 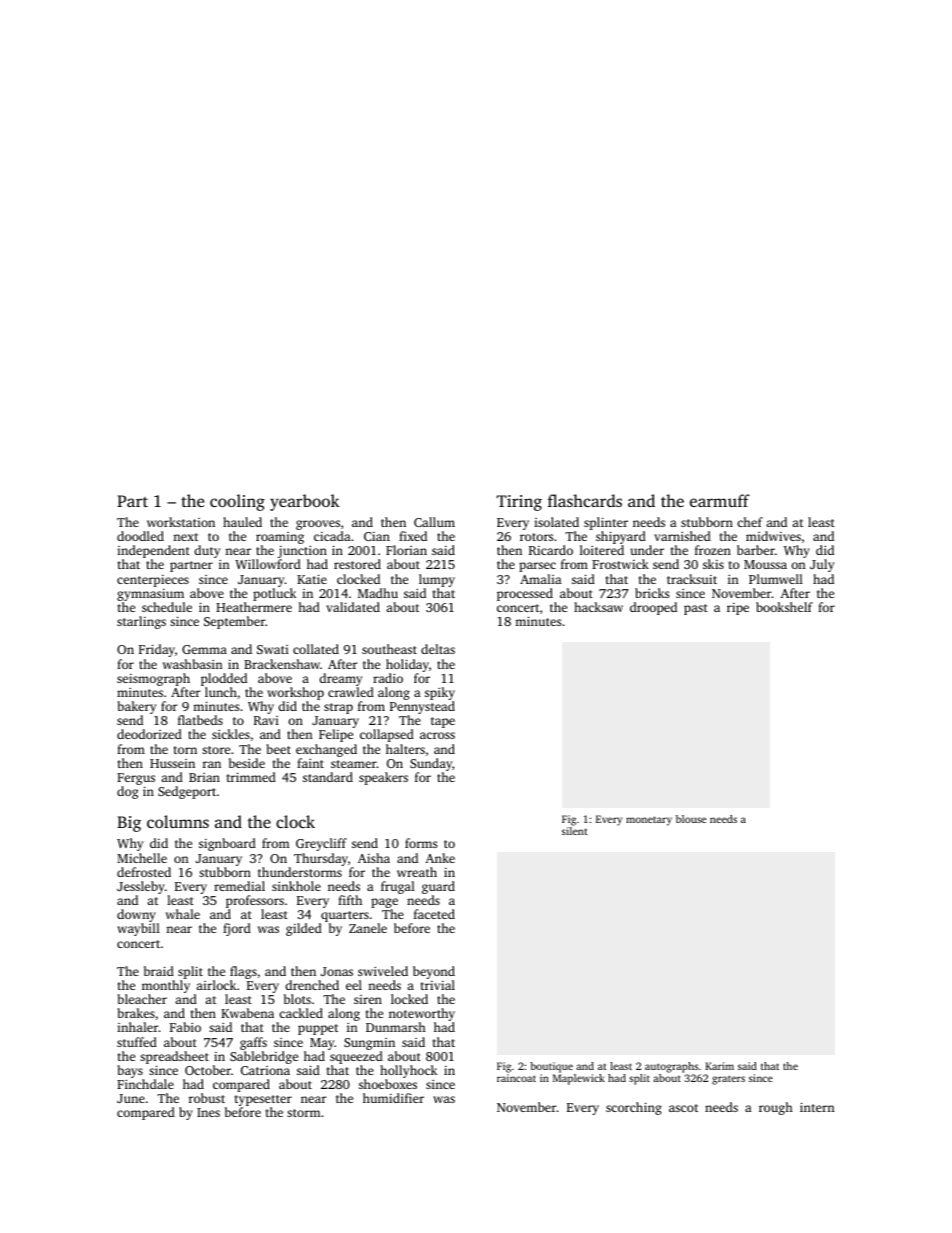 What do you see at coordinates (200, 720) in the document?
I see `flatbeds` at bounding box center [200, 720].
